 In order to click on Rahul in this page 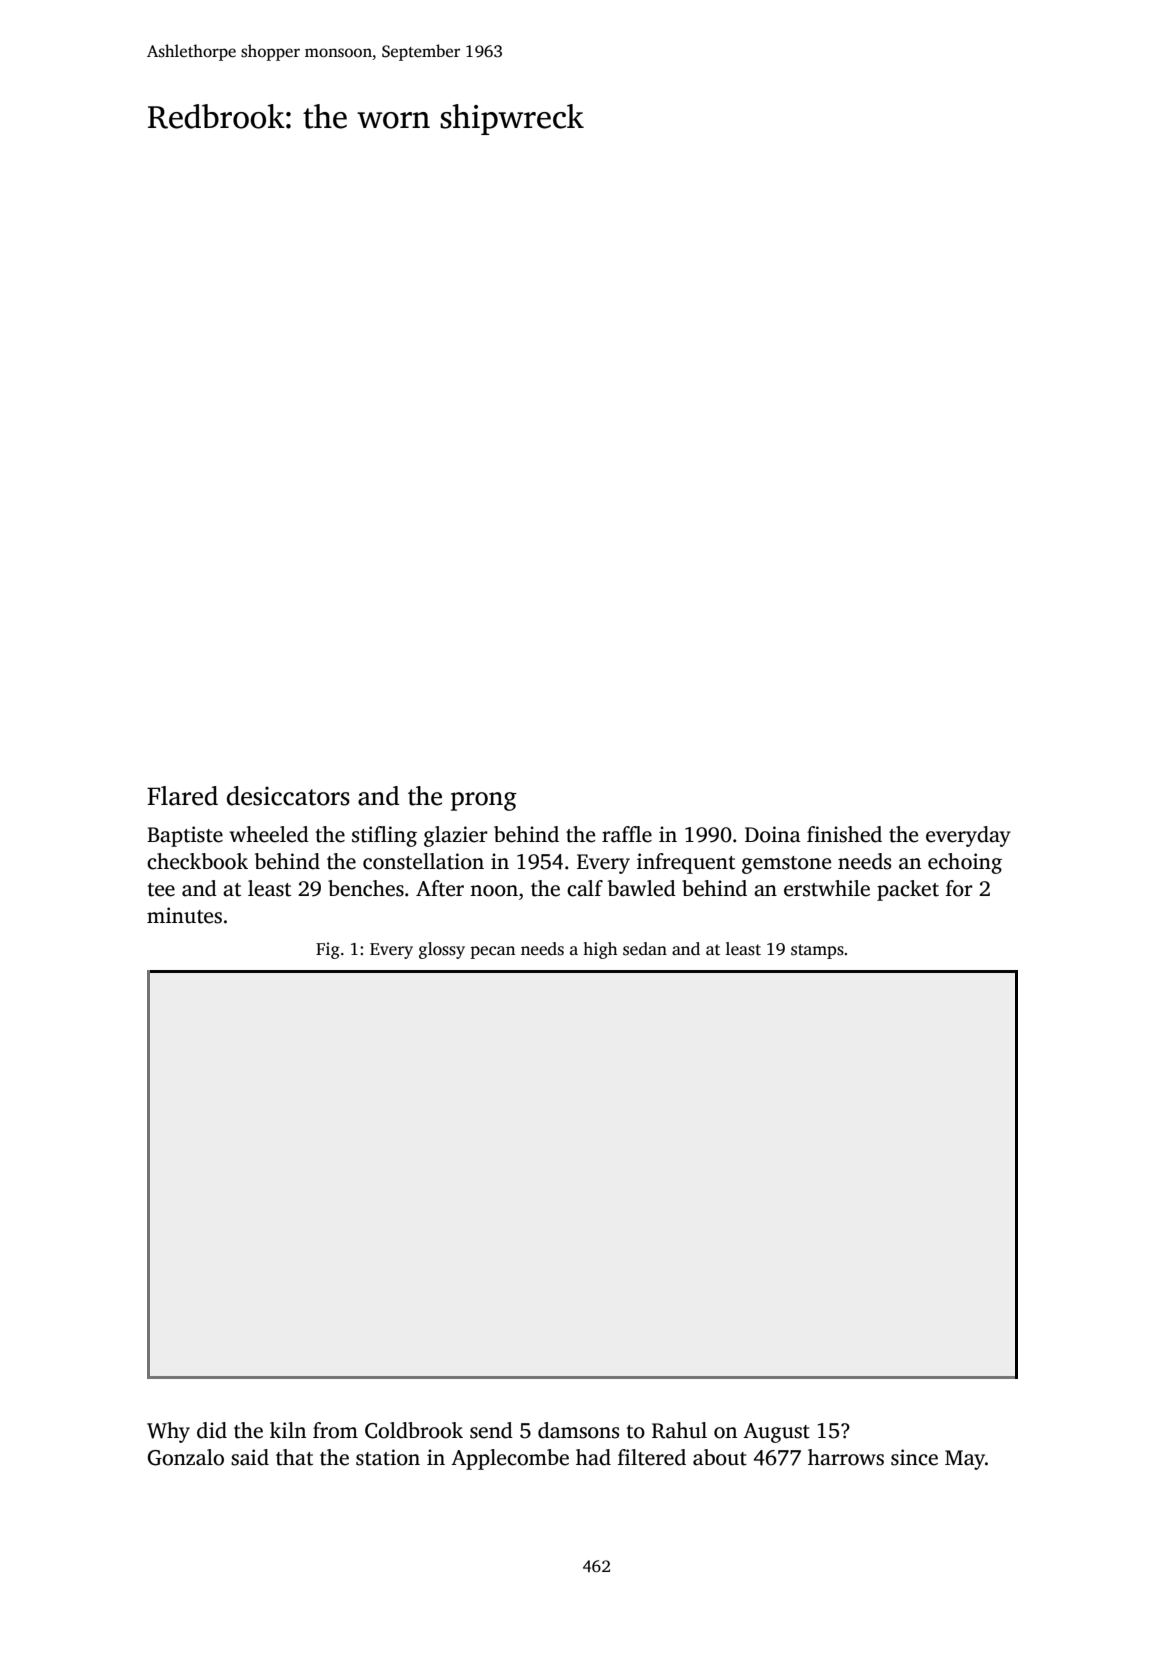, I will do `click(679, 1430)`.
